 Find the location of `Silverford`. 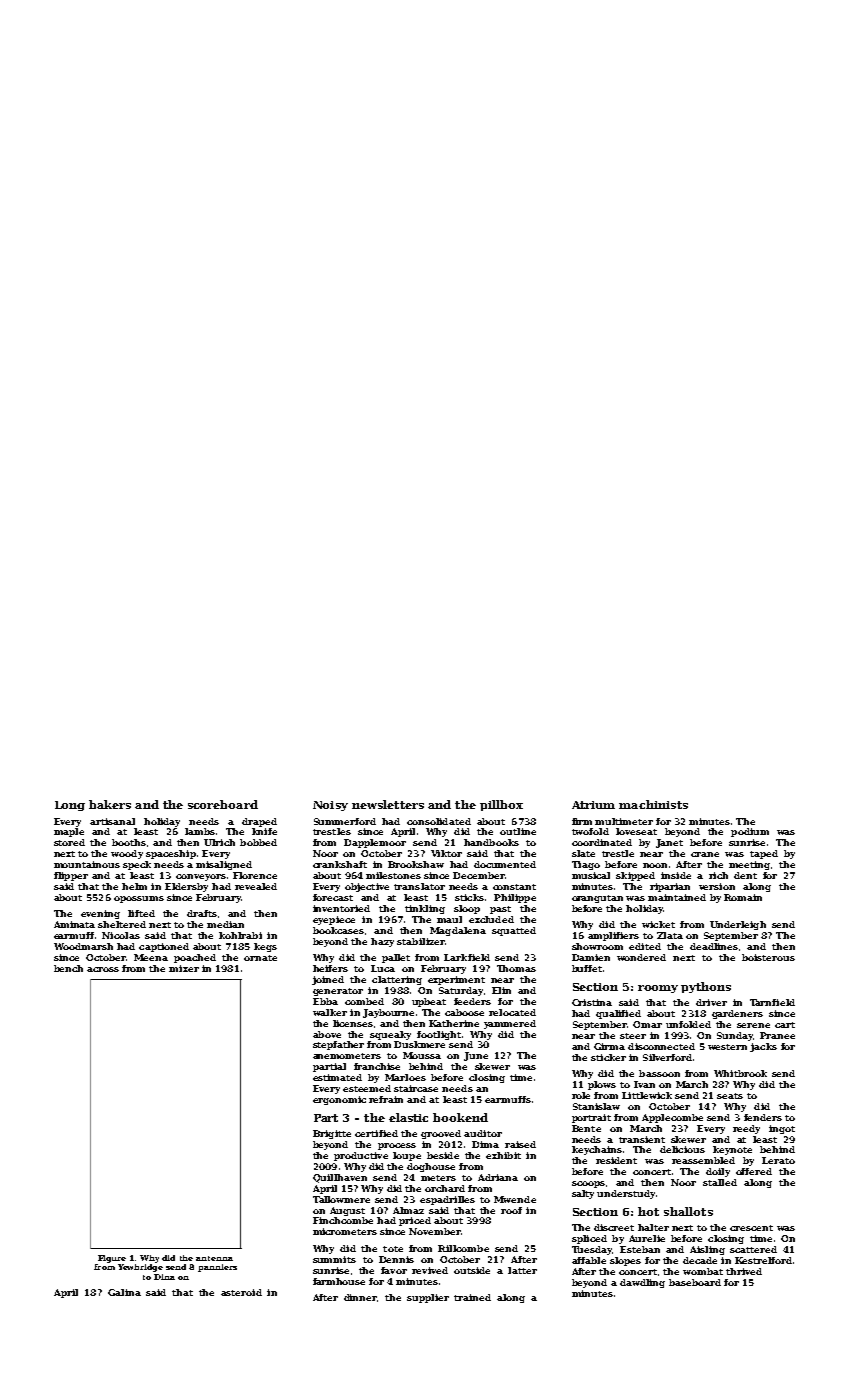

Silverford is located at coordinates (667, 1057).
